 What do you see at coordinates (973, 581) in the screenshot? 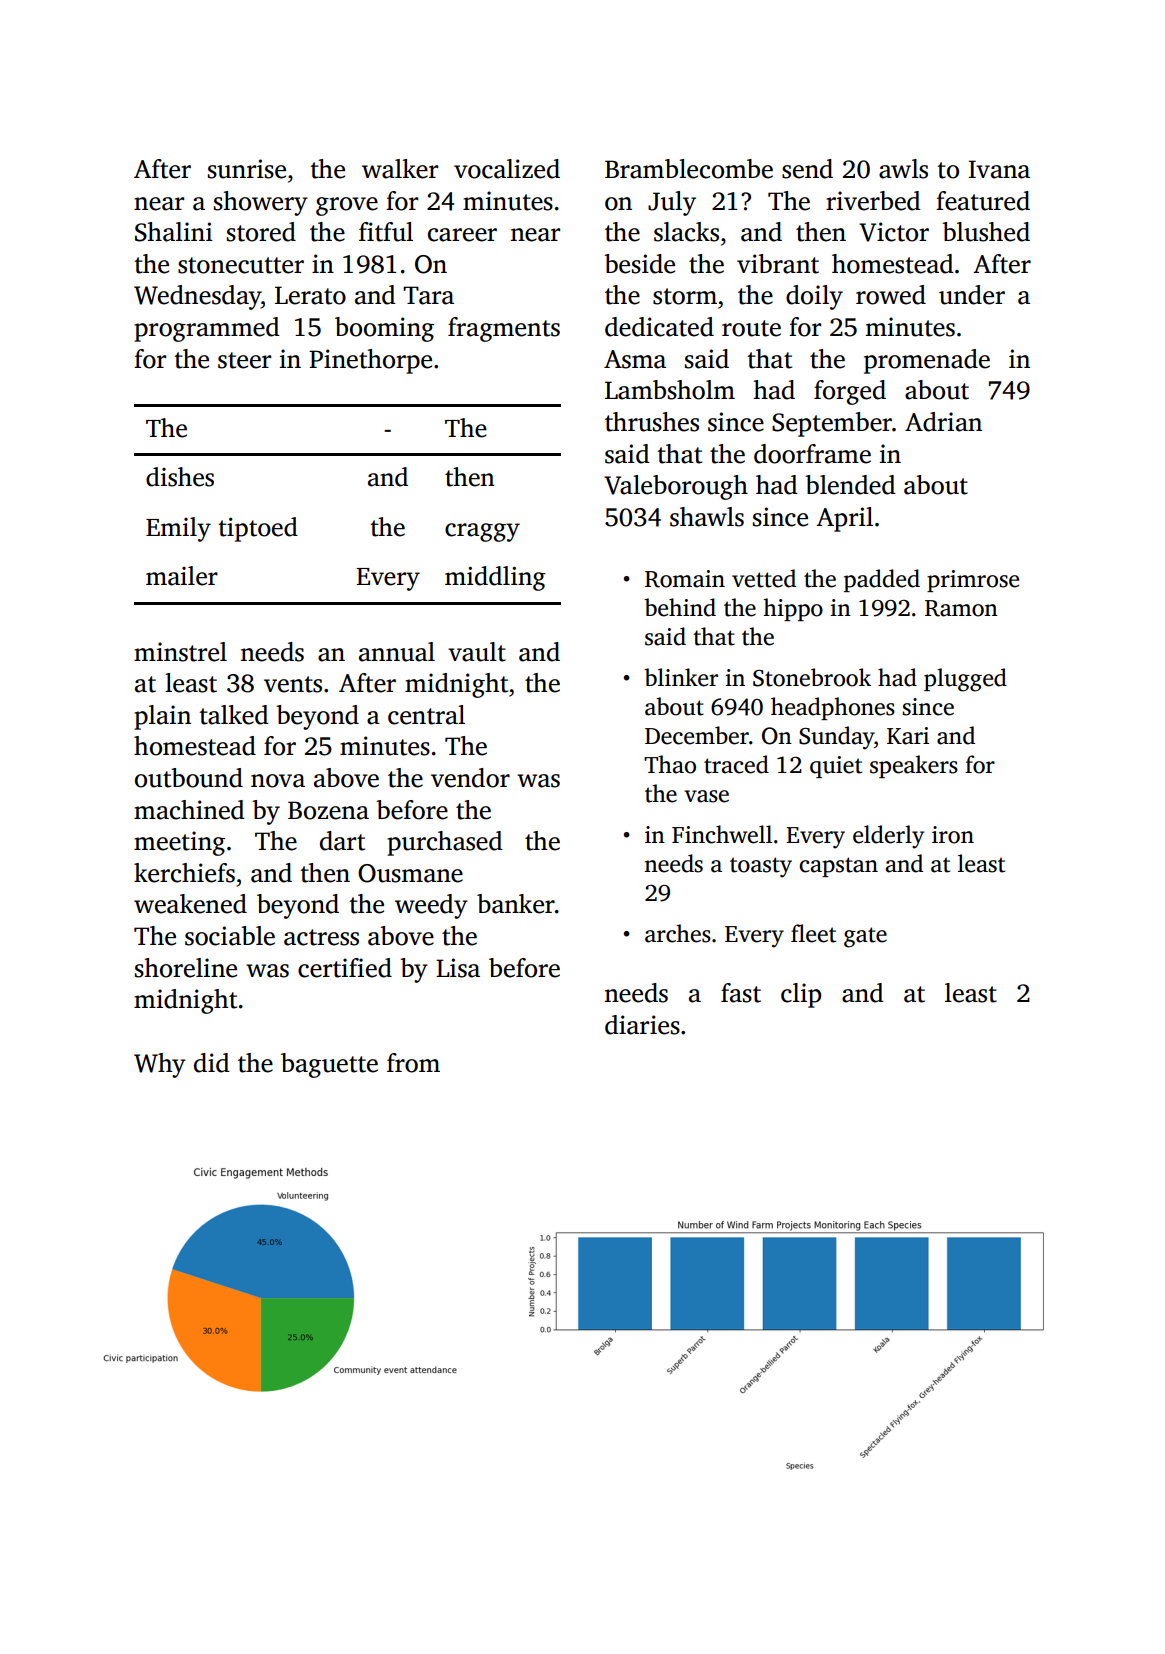
I see `primrose` at bounding box center [973, 581].
